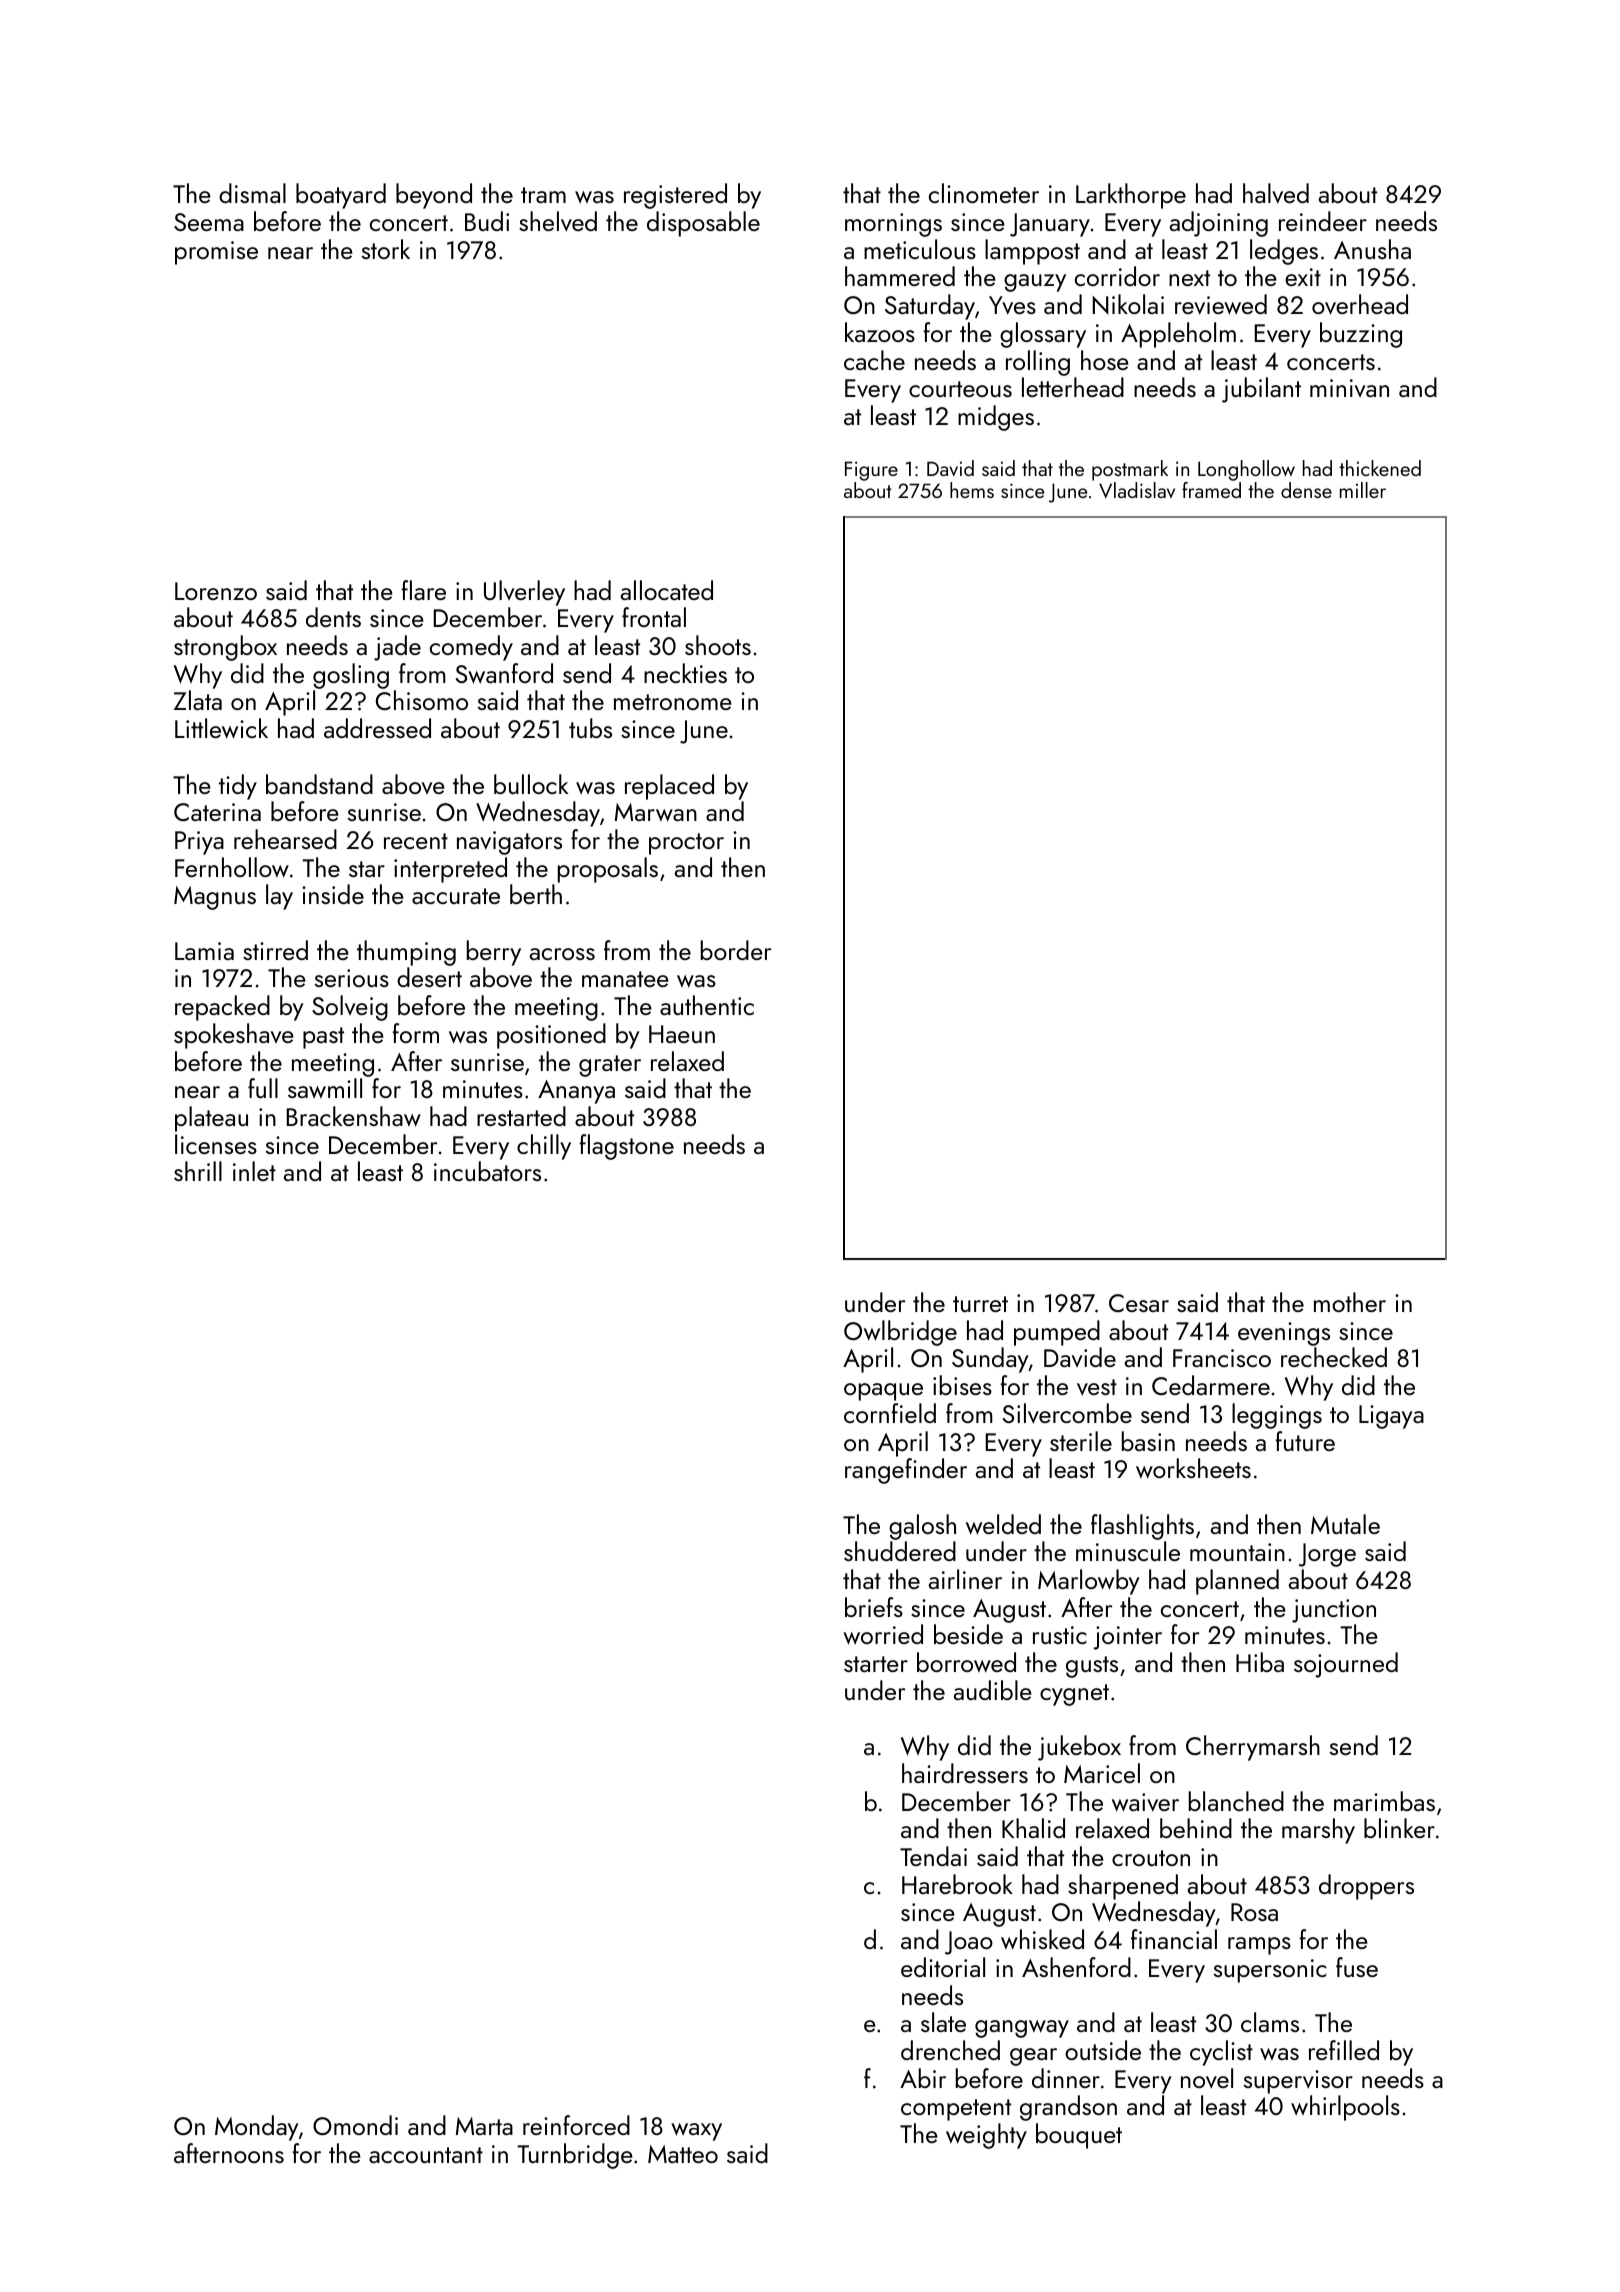 The width and height of the screenshot is (1620, 2292). I want to click on border, so click(736, 950).
